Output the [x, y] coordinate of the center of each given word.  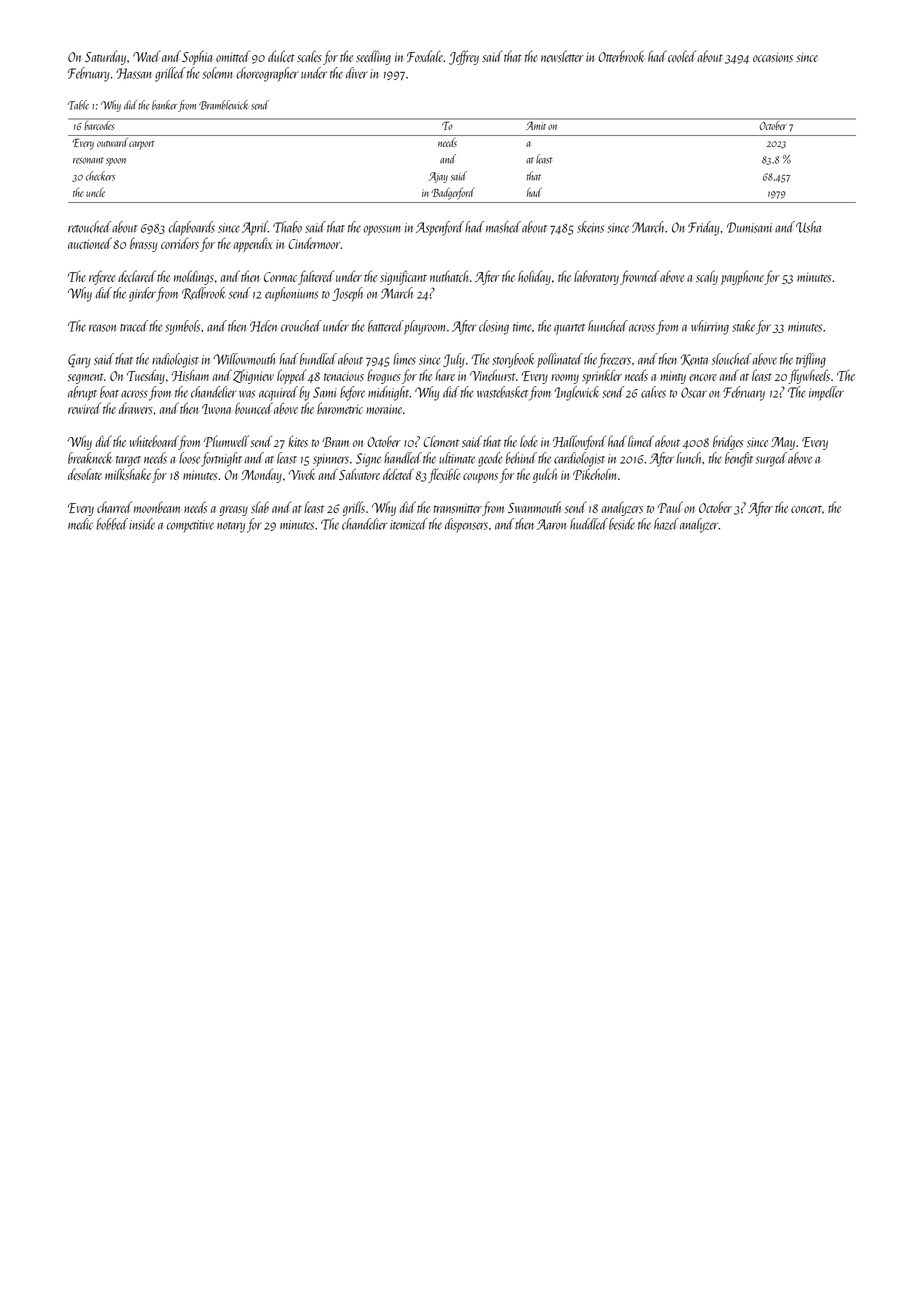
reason [102, 328]
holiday [534, 277]
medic [80, 524]
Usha [808, 227]
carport [142, 145]
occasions [773, 57]
